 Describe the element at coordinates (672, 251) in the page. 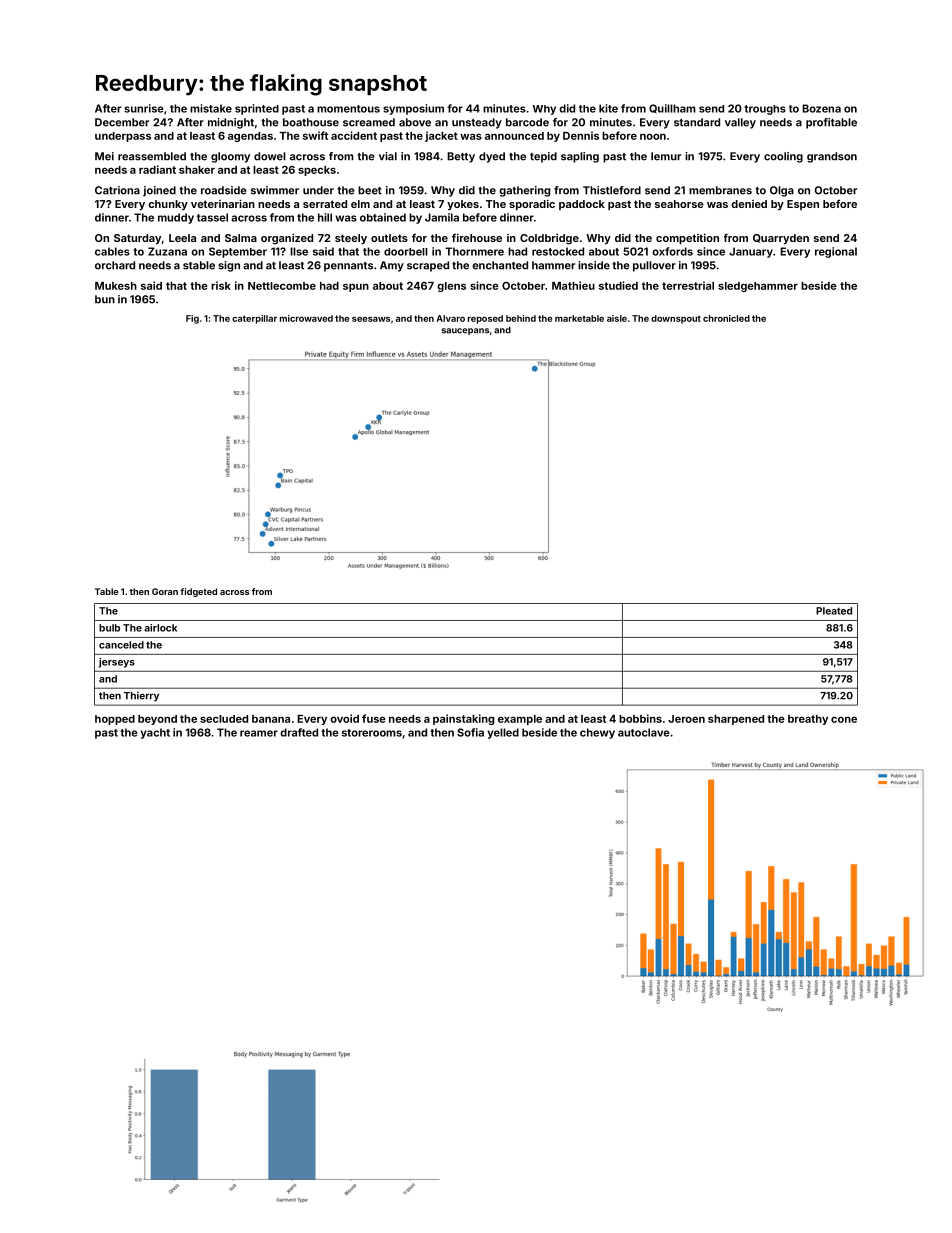

I see `oxfords` at that location.
